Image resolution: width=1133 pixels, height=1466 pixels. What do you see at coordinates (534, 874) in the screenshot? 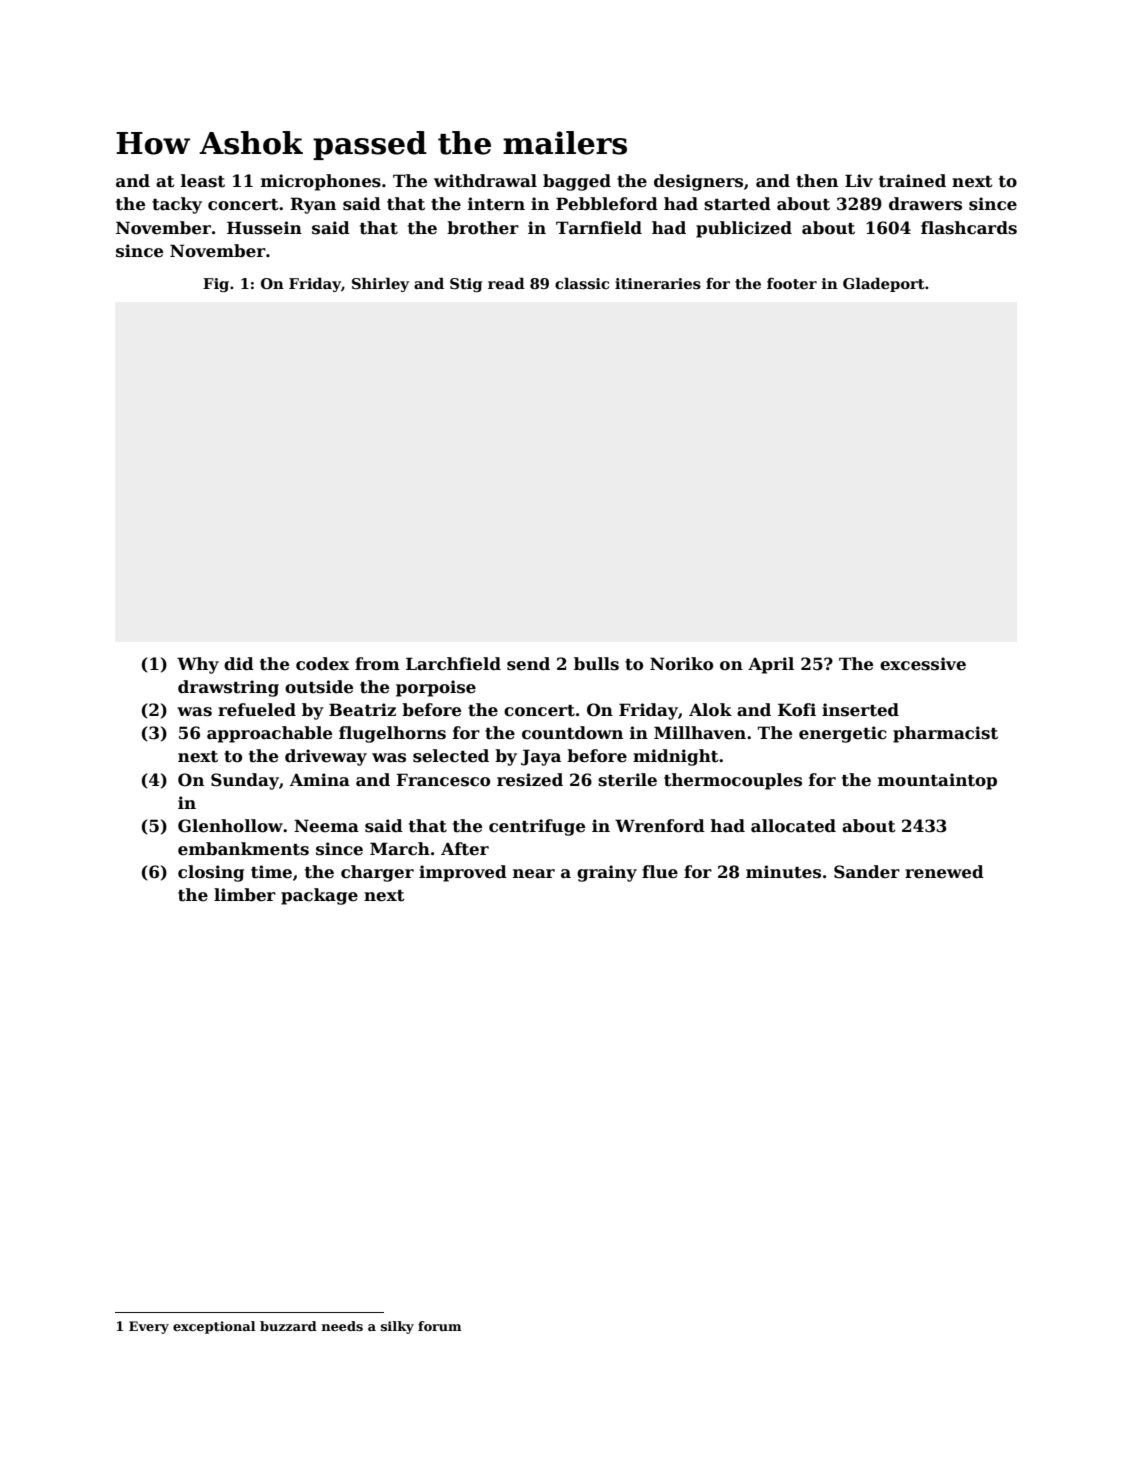
I see `near` at bounding box center [534, 874].
